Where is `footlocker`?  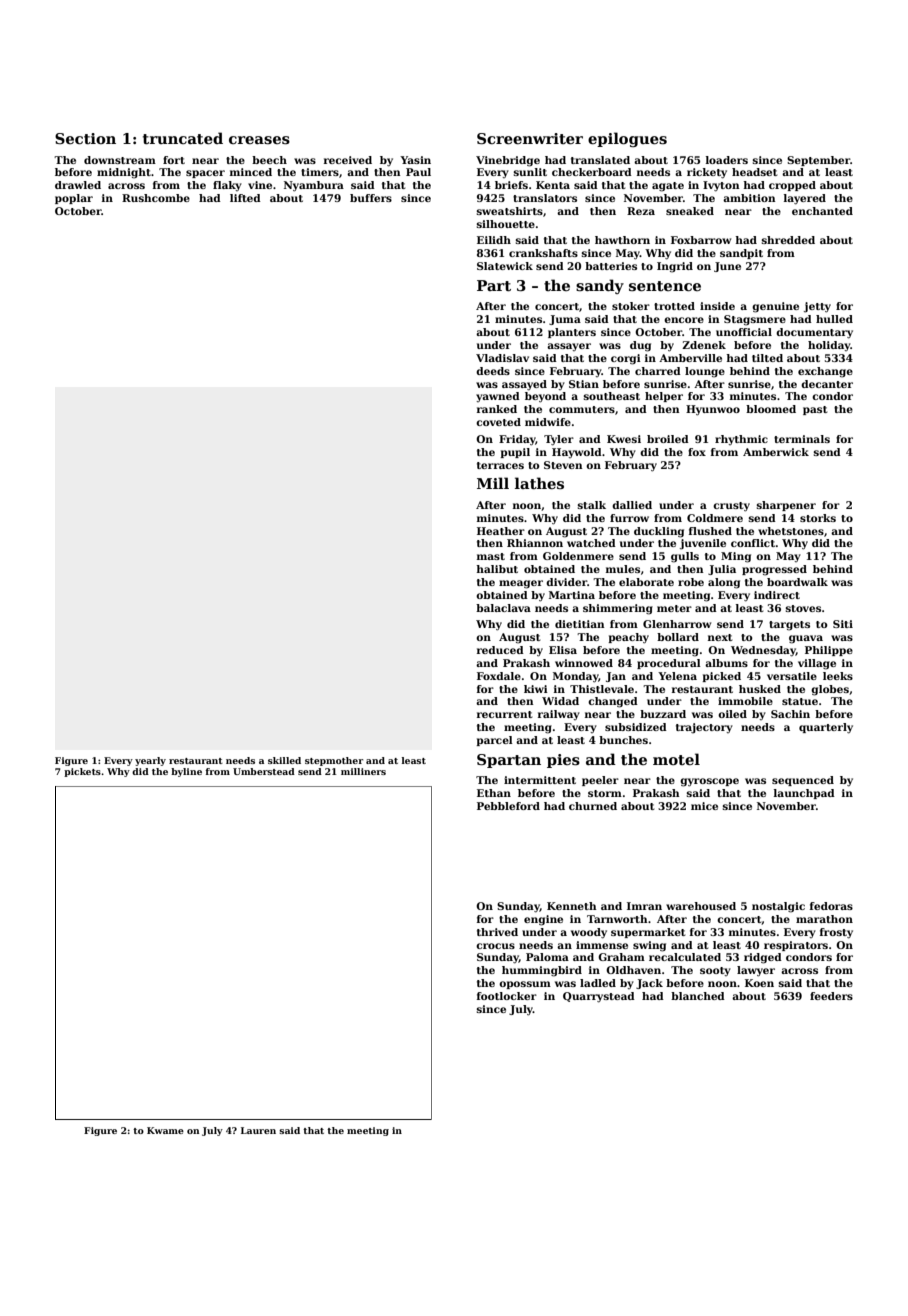 footlocker is located at coordinates (507, 996).
